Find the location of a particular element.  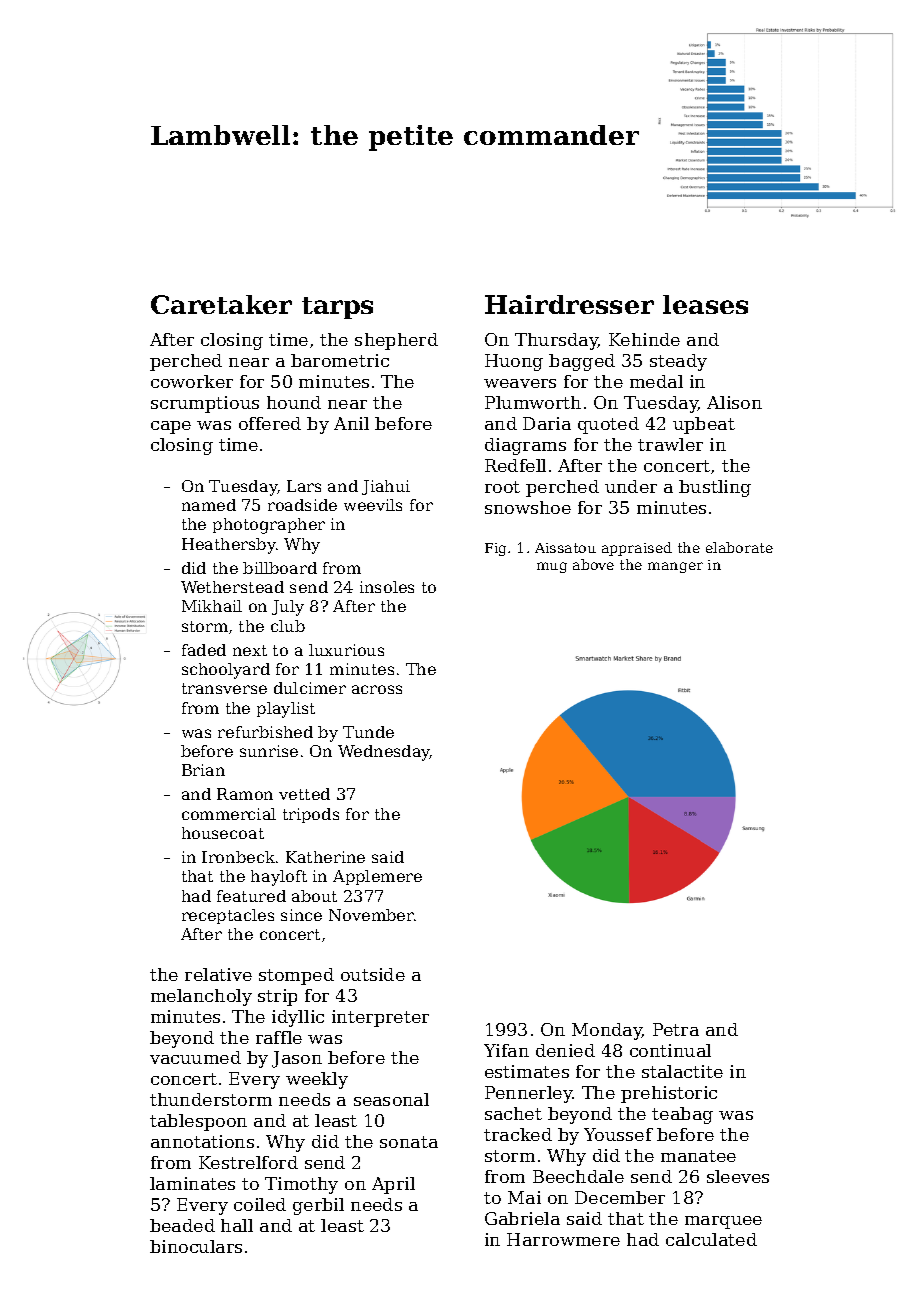

sleeves is located at coordinates (738, 1176).
